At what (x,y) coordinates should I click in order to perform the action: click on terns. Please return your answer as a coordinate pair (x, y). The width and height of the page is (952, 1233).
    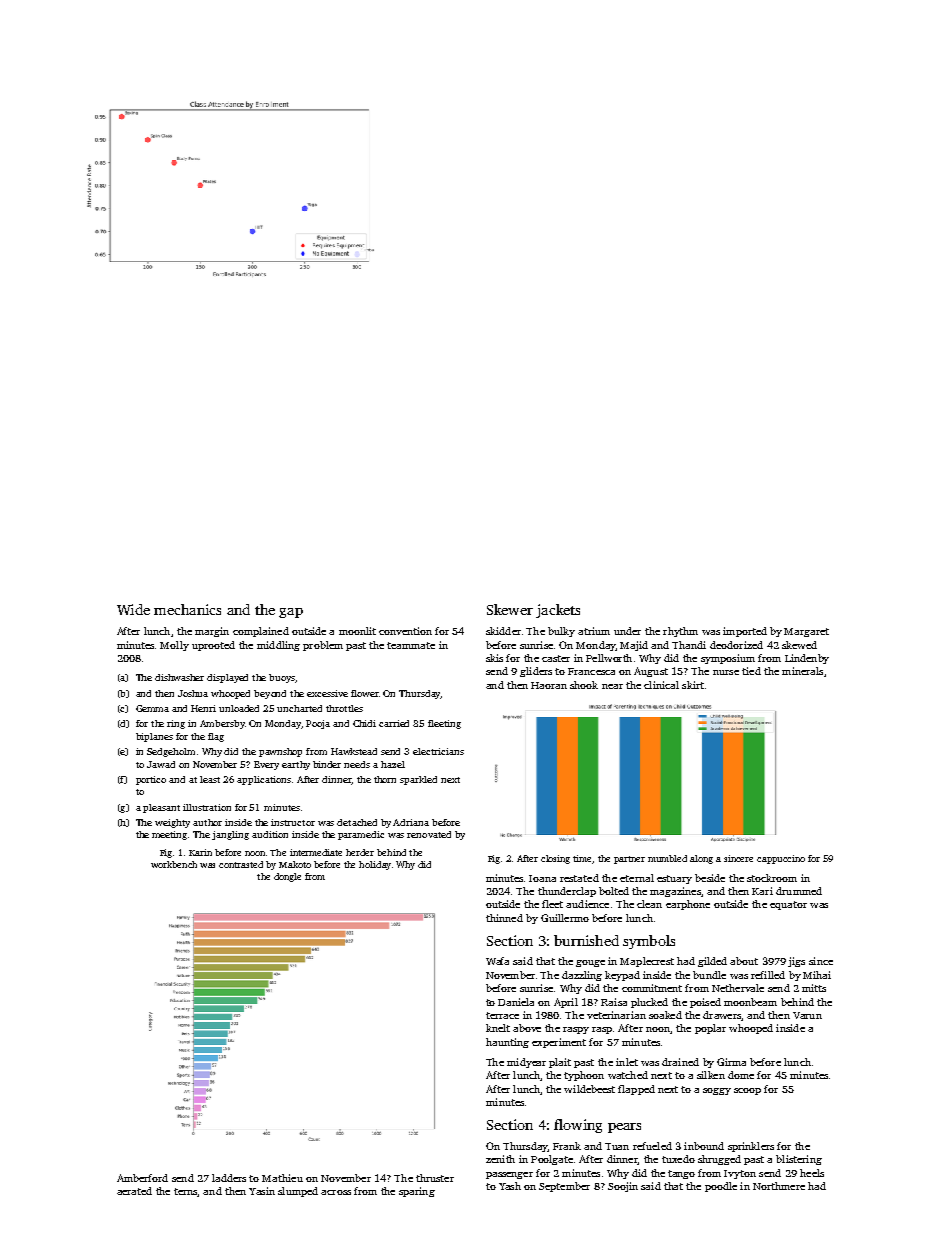
    Looking at the image, I should click on (186, 1192).
